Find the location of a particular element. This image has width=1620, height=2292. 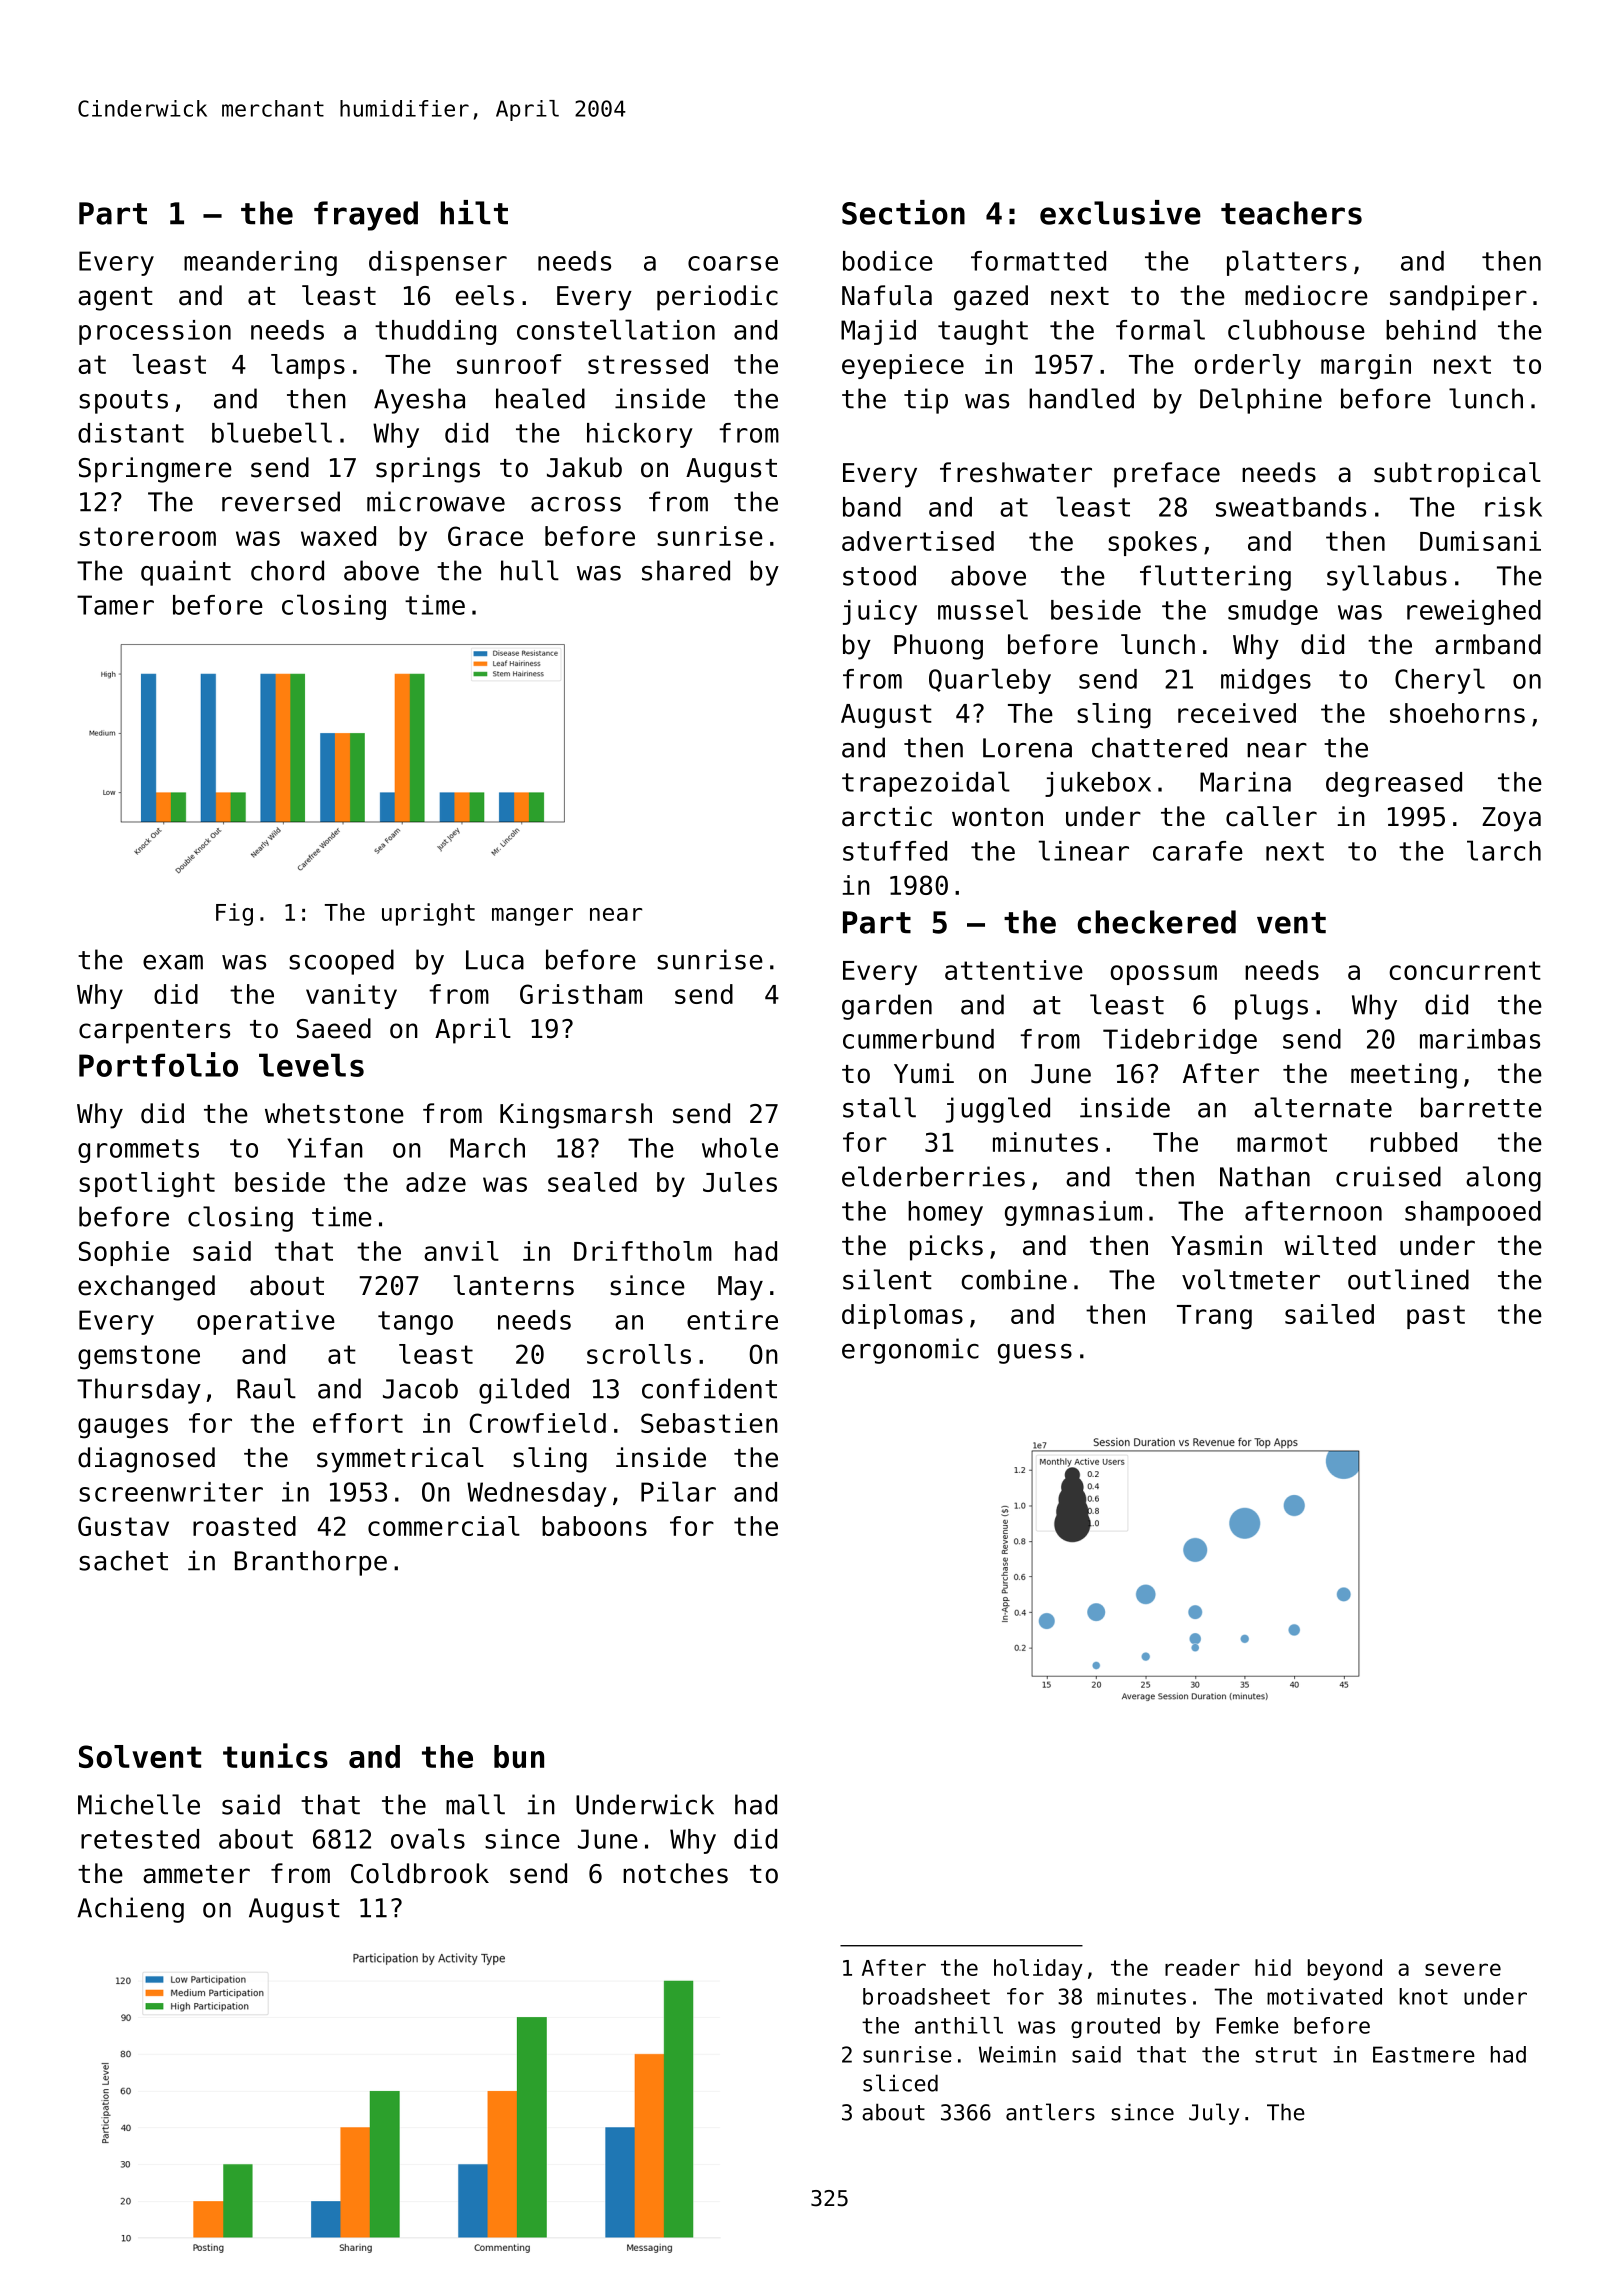

gazed is located at coordinates (991, 298).
